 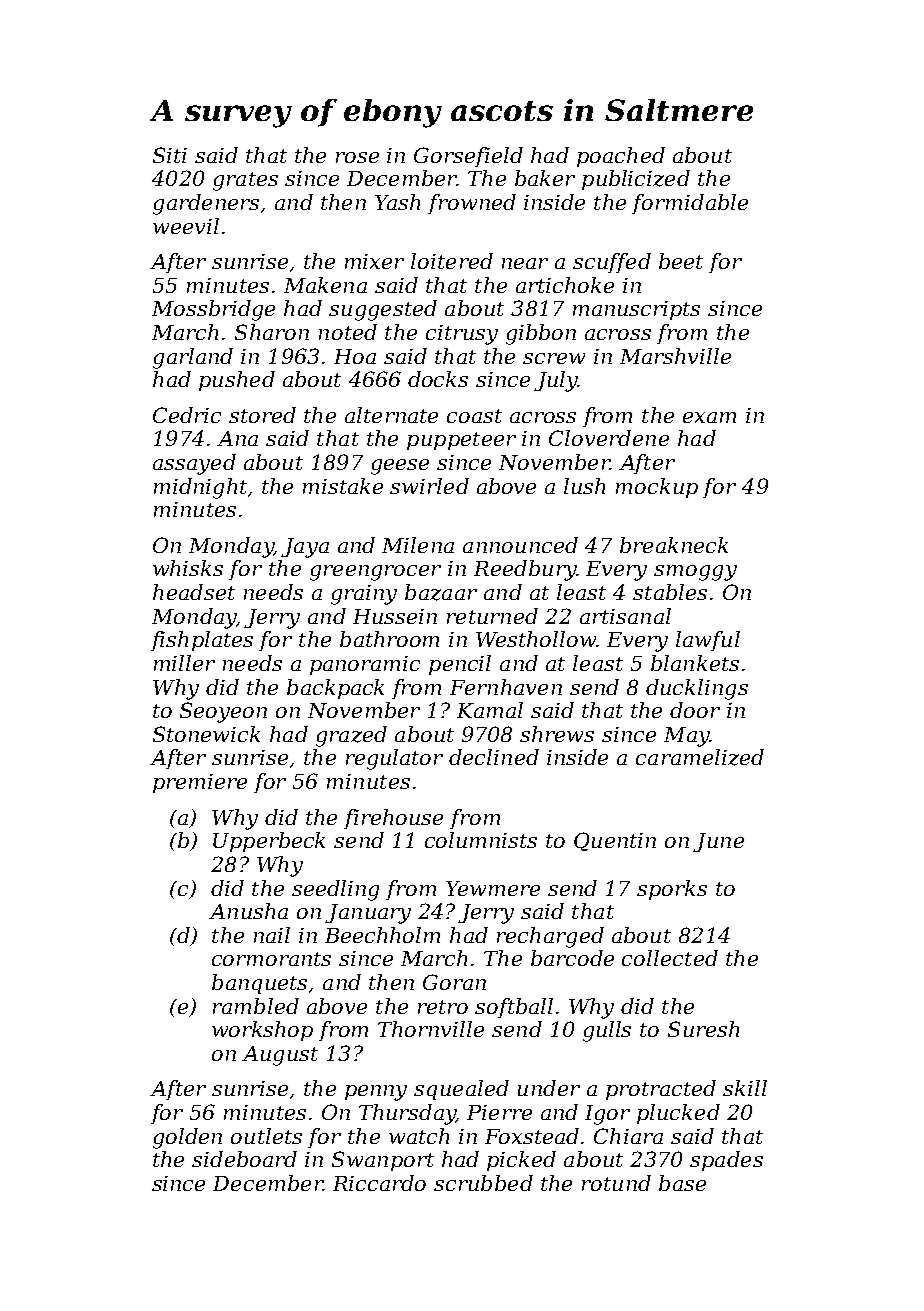 What do you see at coordinates (670, 592) in the screenshot?
I see `stables` at bounding box center [670, 592].
